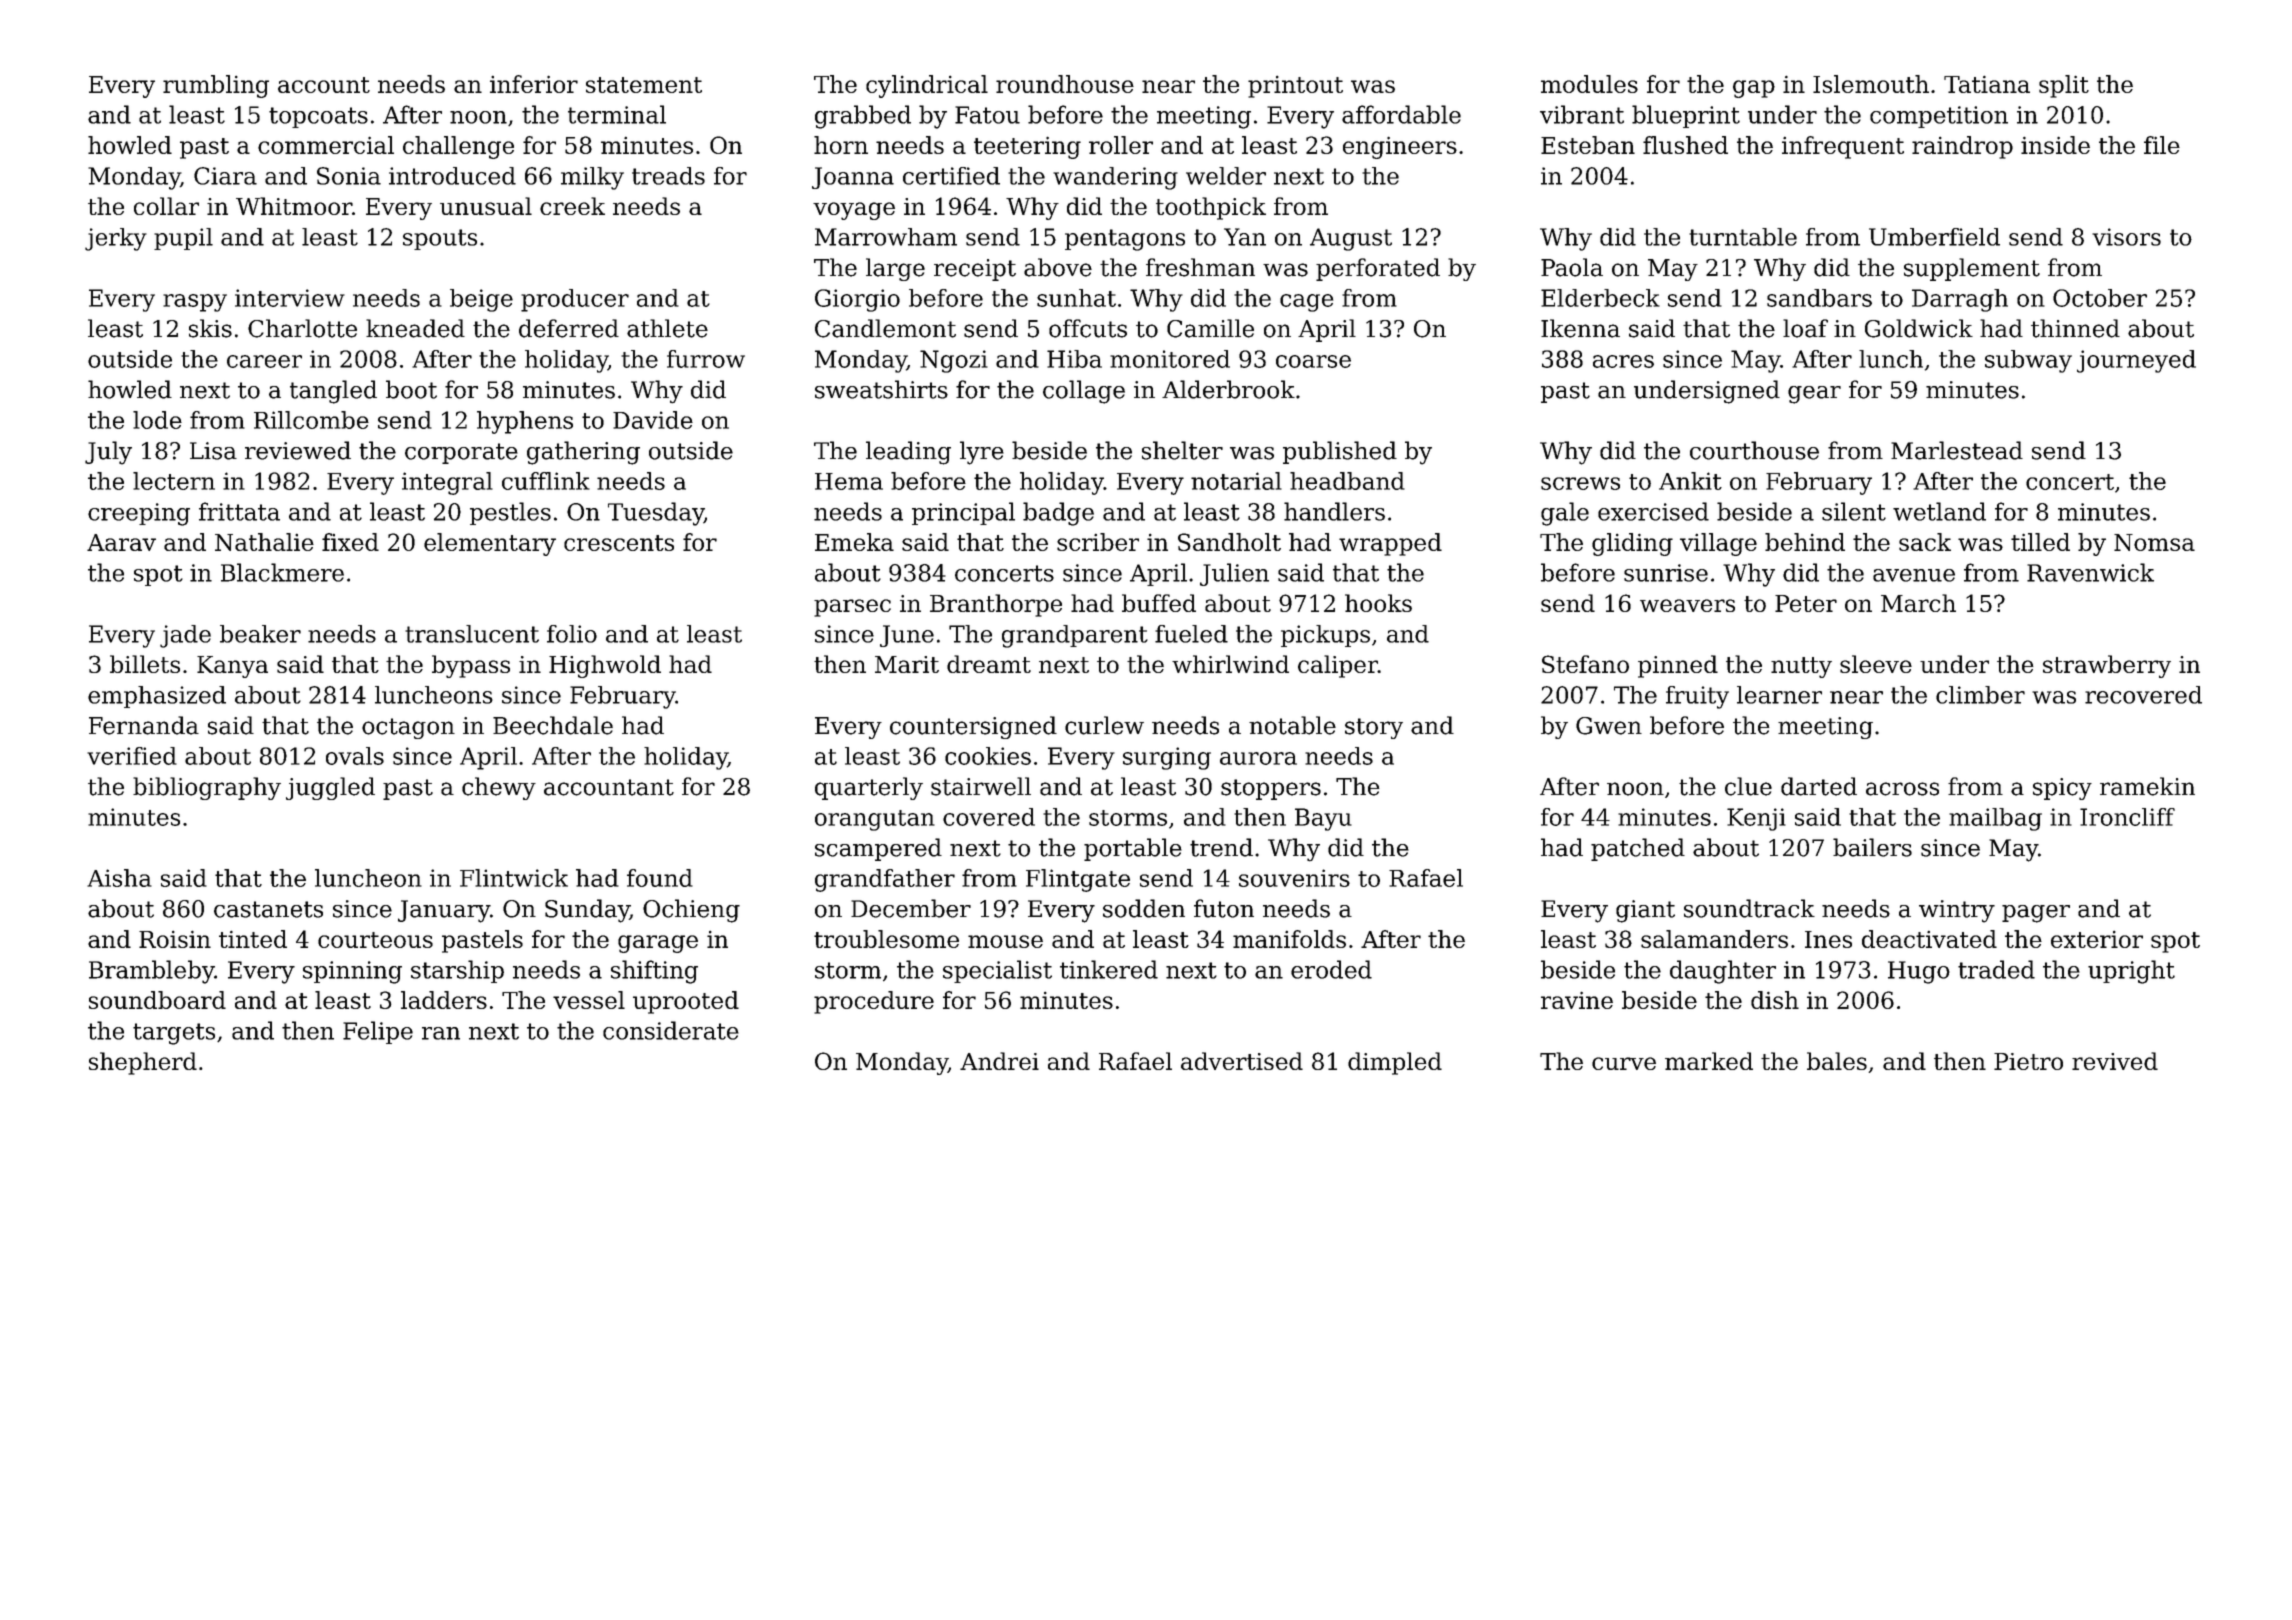 This page has width=2292, height=1620. I want to click on advertised, so click(1242, 1061).
